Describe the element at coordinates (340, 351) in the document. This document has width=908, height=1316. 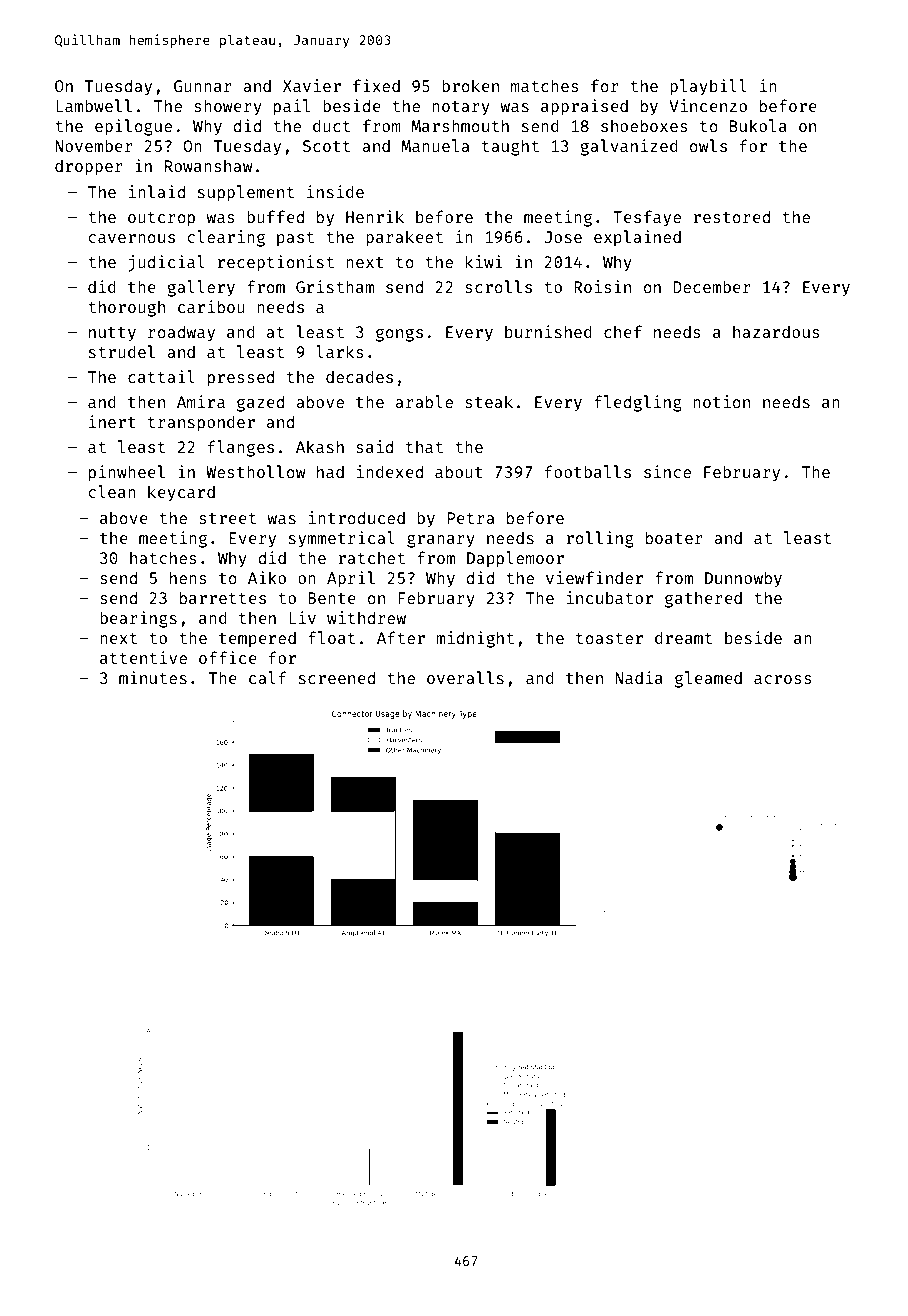
I see `larks` at that location.
